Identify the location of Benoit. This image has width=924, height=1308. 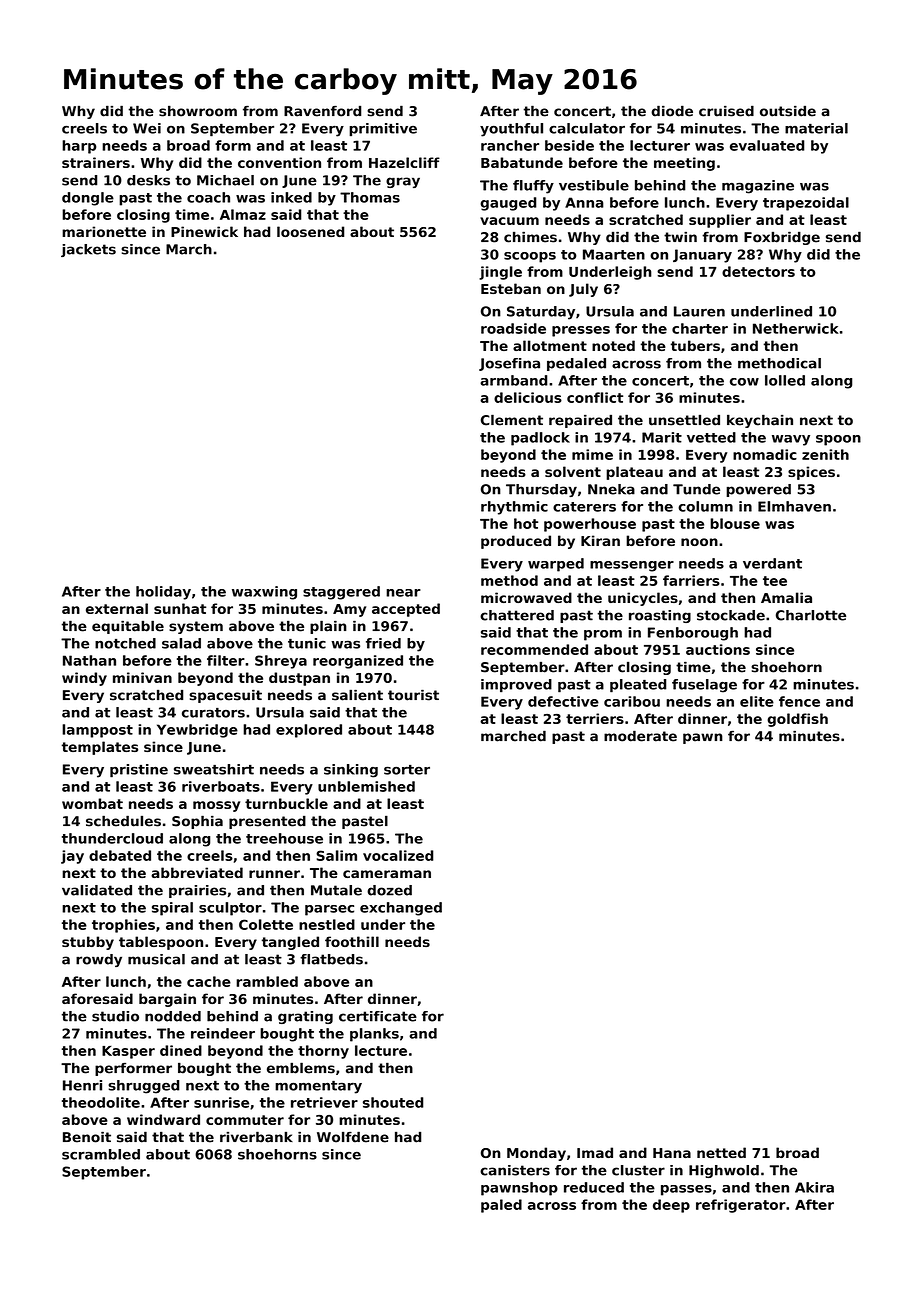
(87, 1137).
